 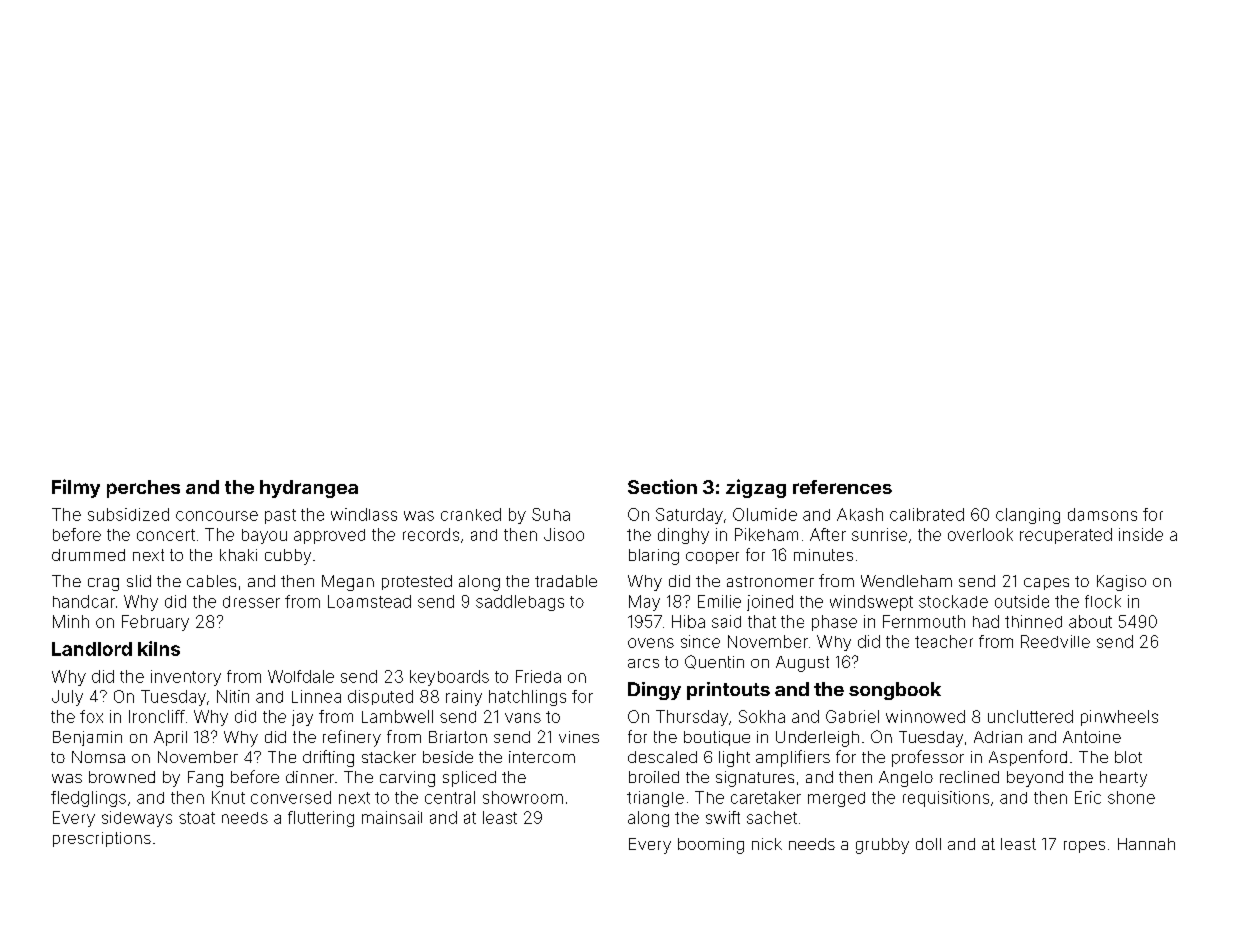 I want to click on dresser, so click(x=251, y=602).
